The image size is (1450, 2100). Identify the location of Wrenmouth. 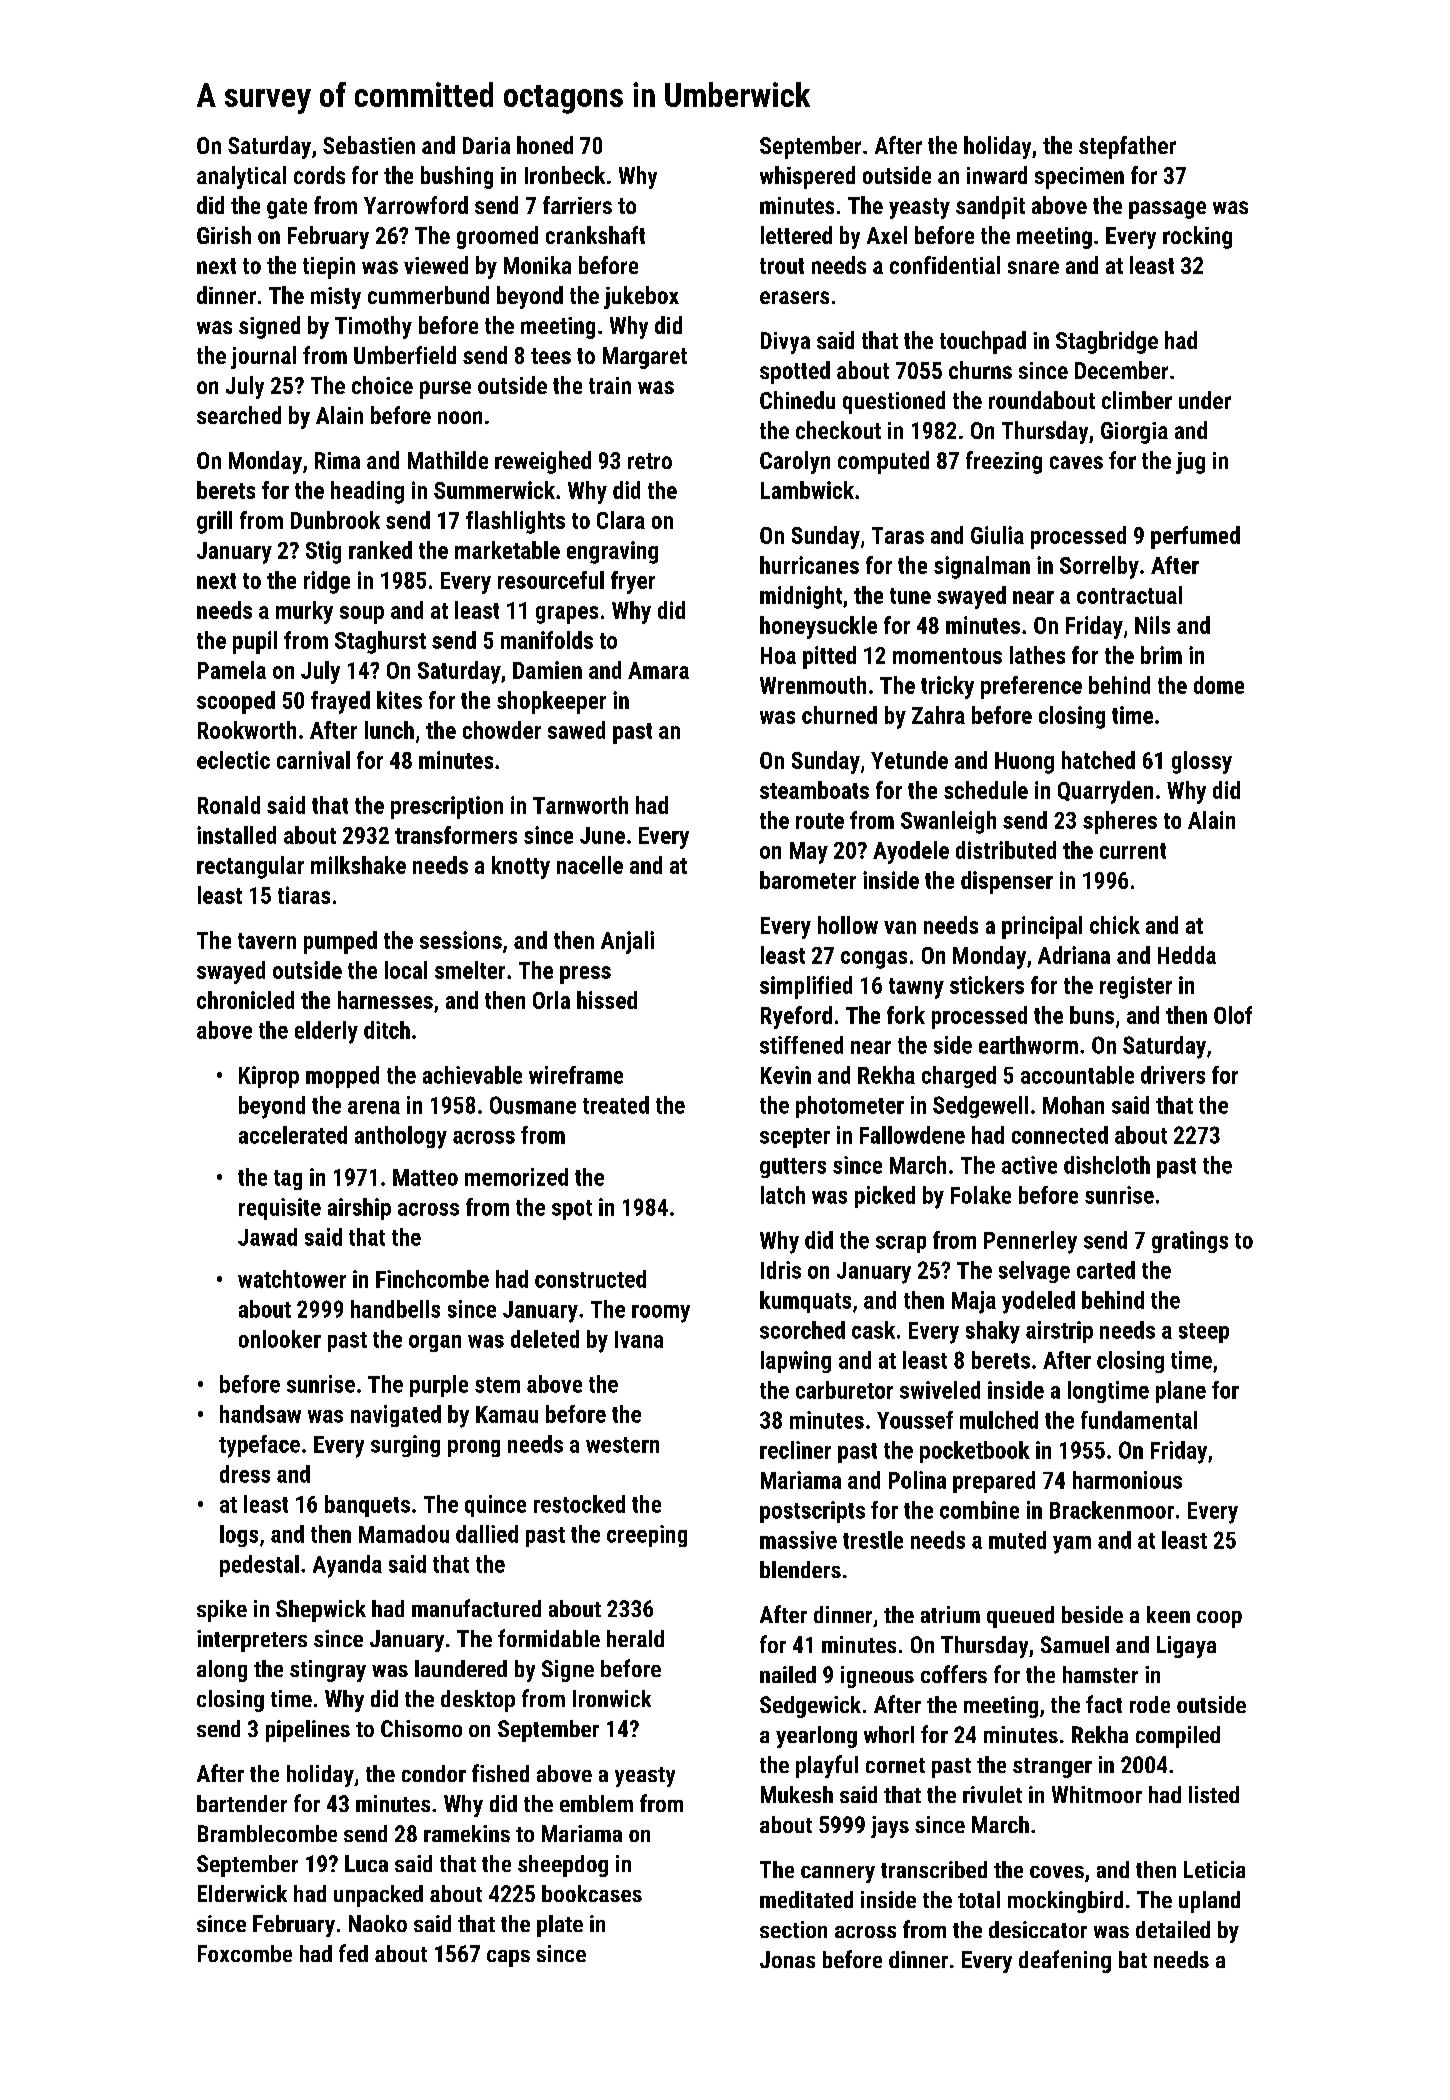
(813, 685).
